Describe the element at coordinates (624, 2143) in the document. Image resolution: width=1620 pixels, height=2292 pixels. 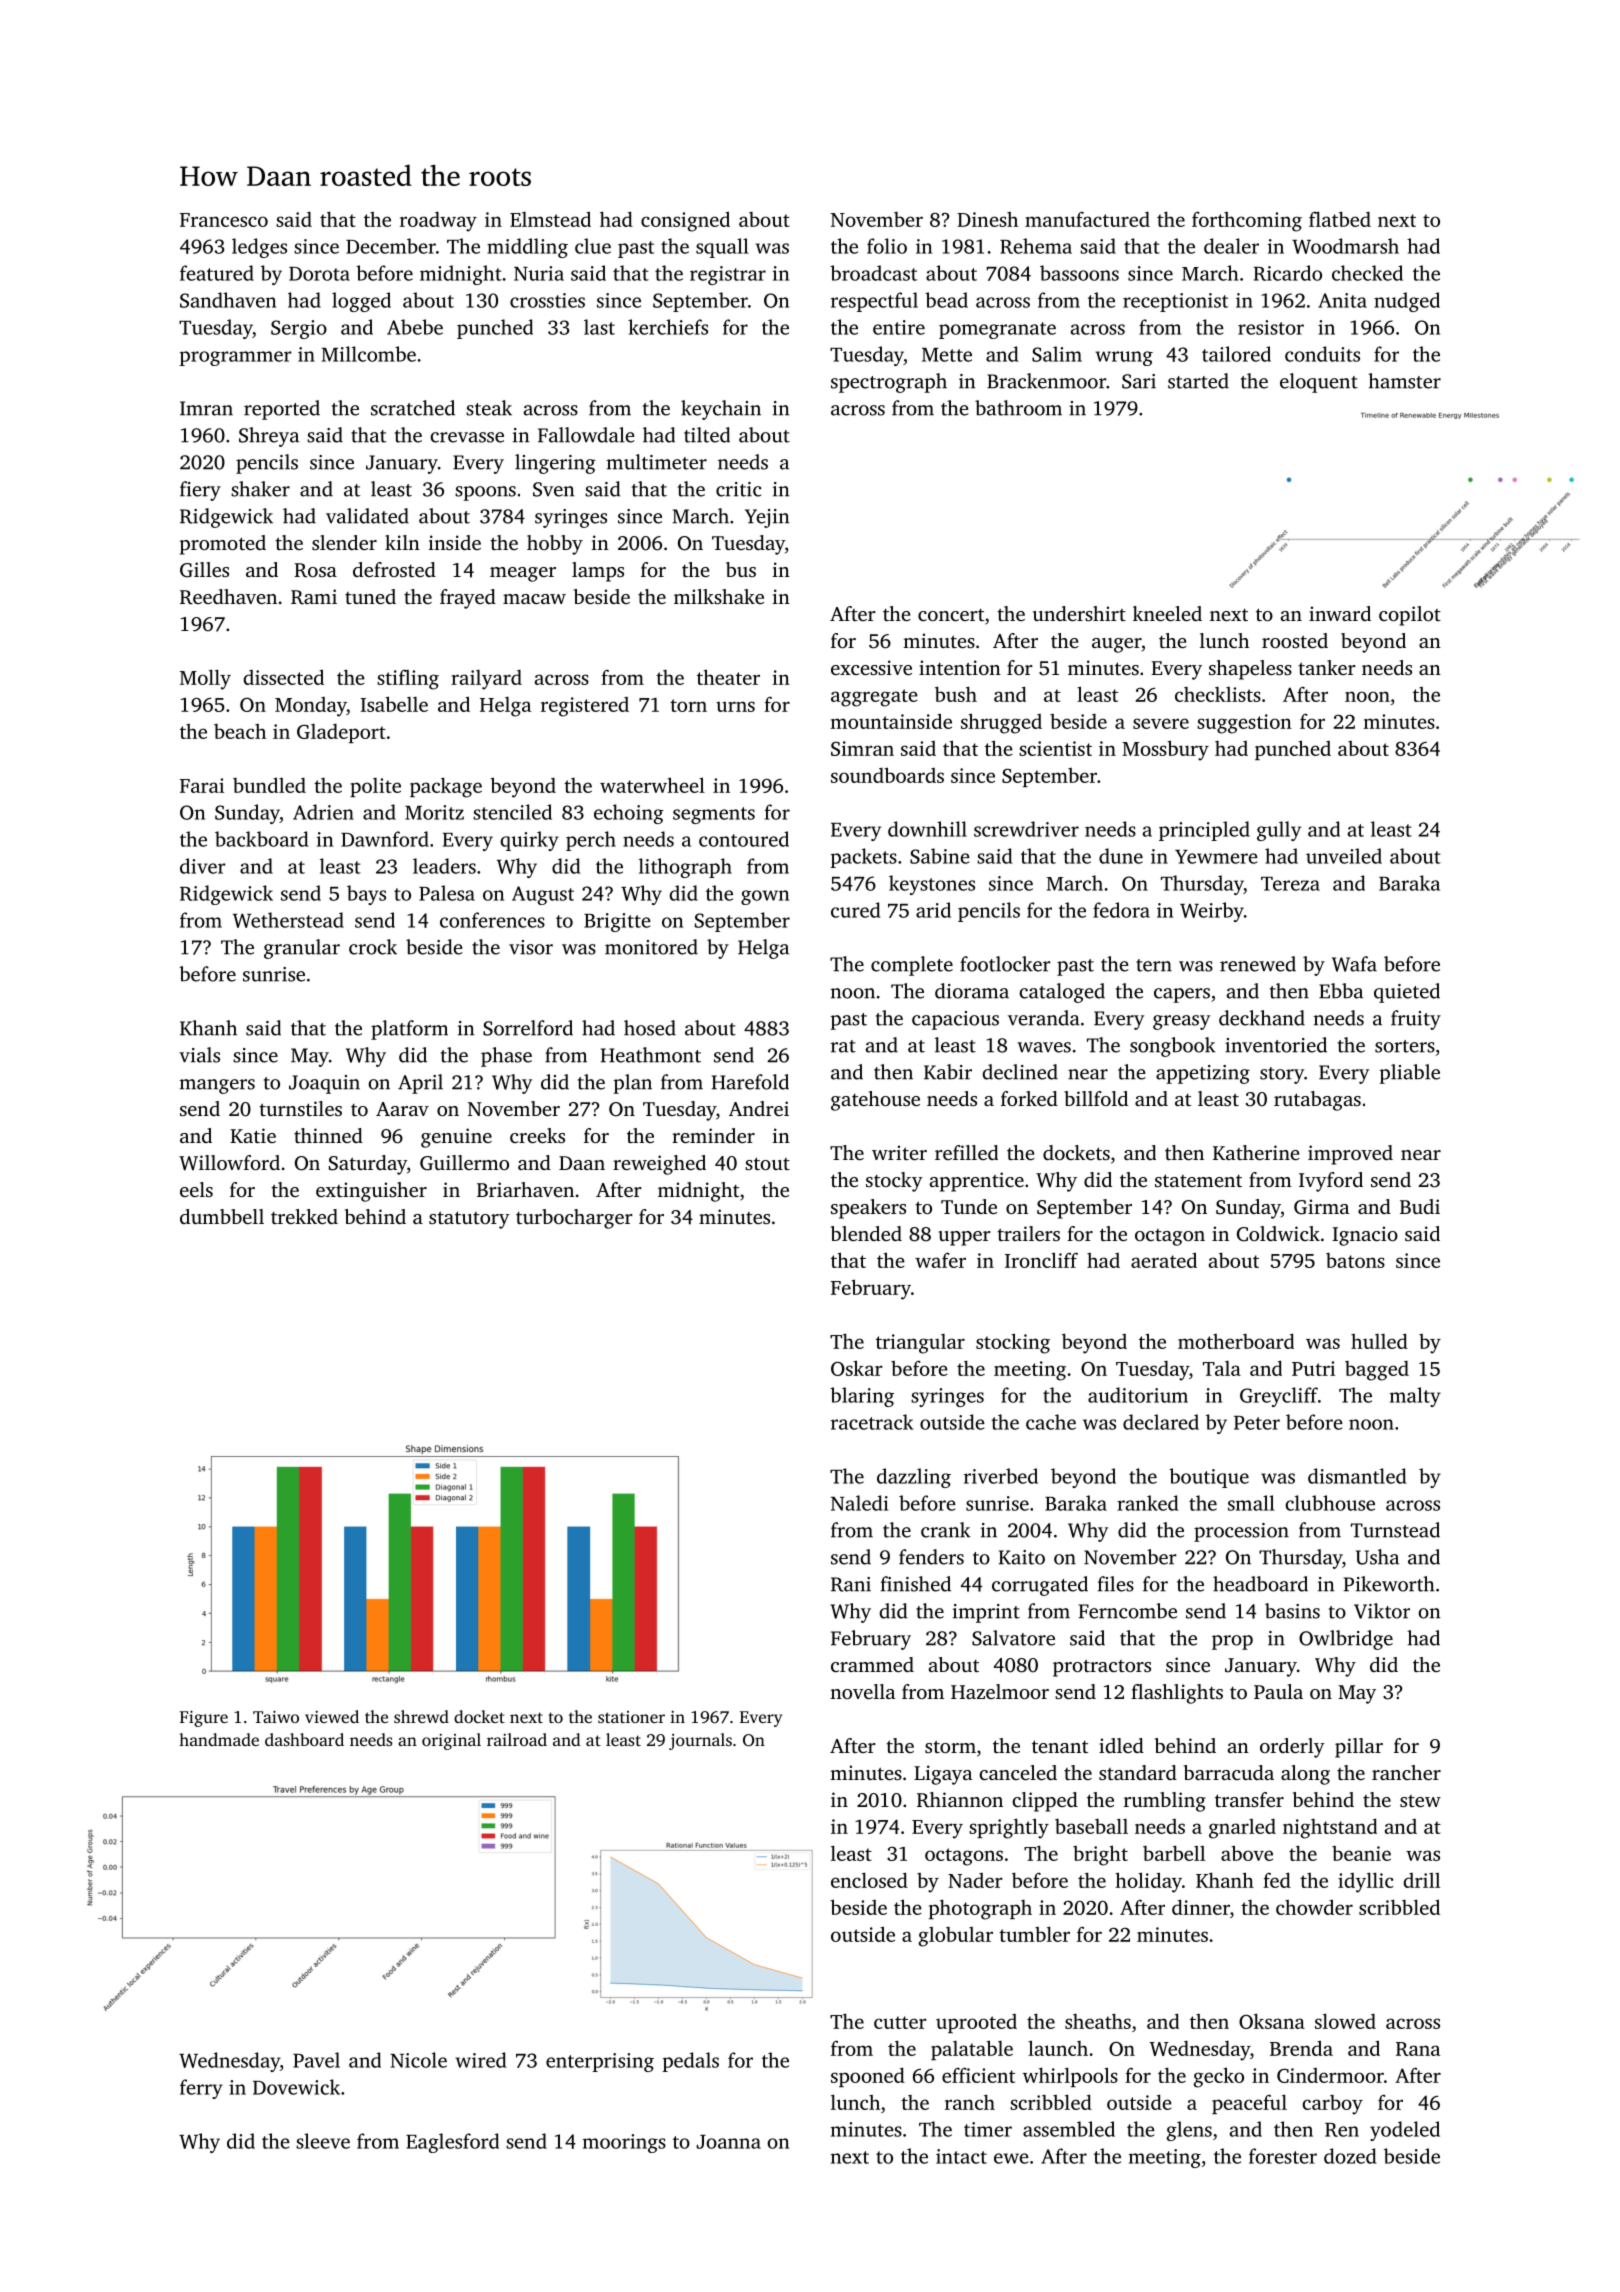
I see `moorings` at that location.
